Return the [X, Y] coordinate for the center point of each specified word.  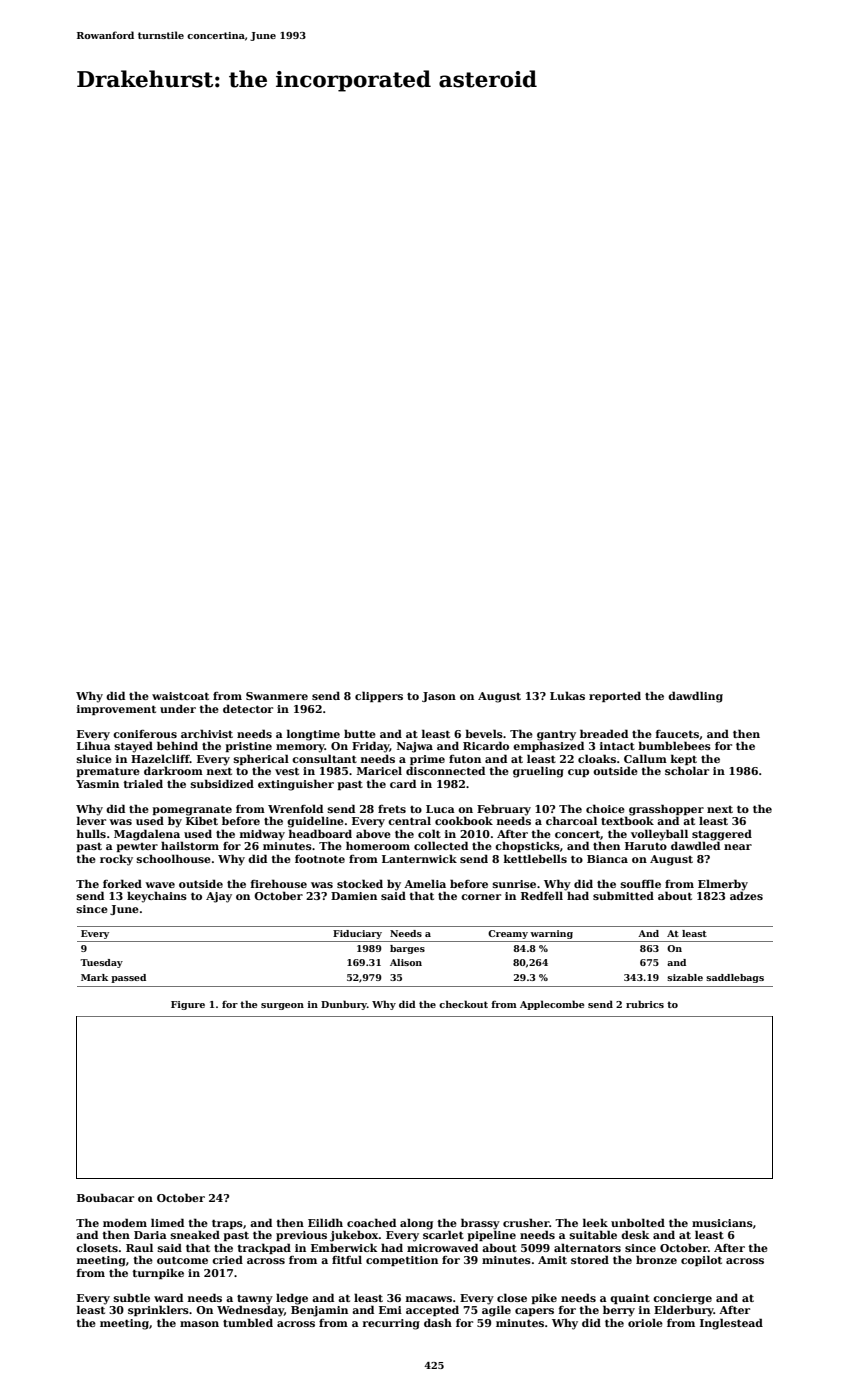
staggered [722, 835]
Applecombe [552, 1005]
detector [248, 708]
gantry [556, 736]
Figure [188, 1005]
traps [227, 1224]
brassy [480, 1224]
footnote [320, 859]
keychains [157, 897]
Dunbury [344, 1005]
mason [199, 1324]
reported [615, 696]
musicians [722, 1223]
